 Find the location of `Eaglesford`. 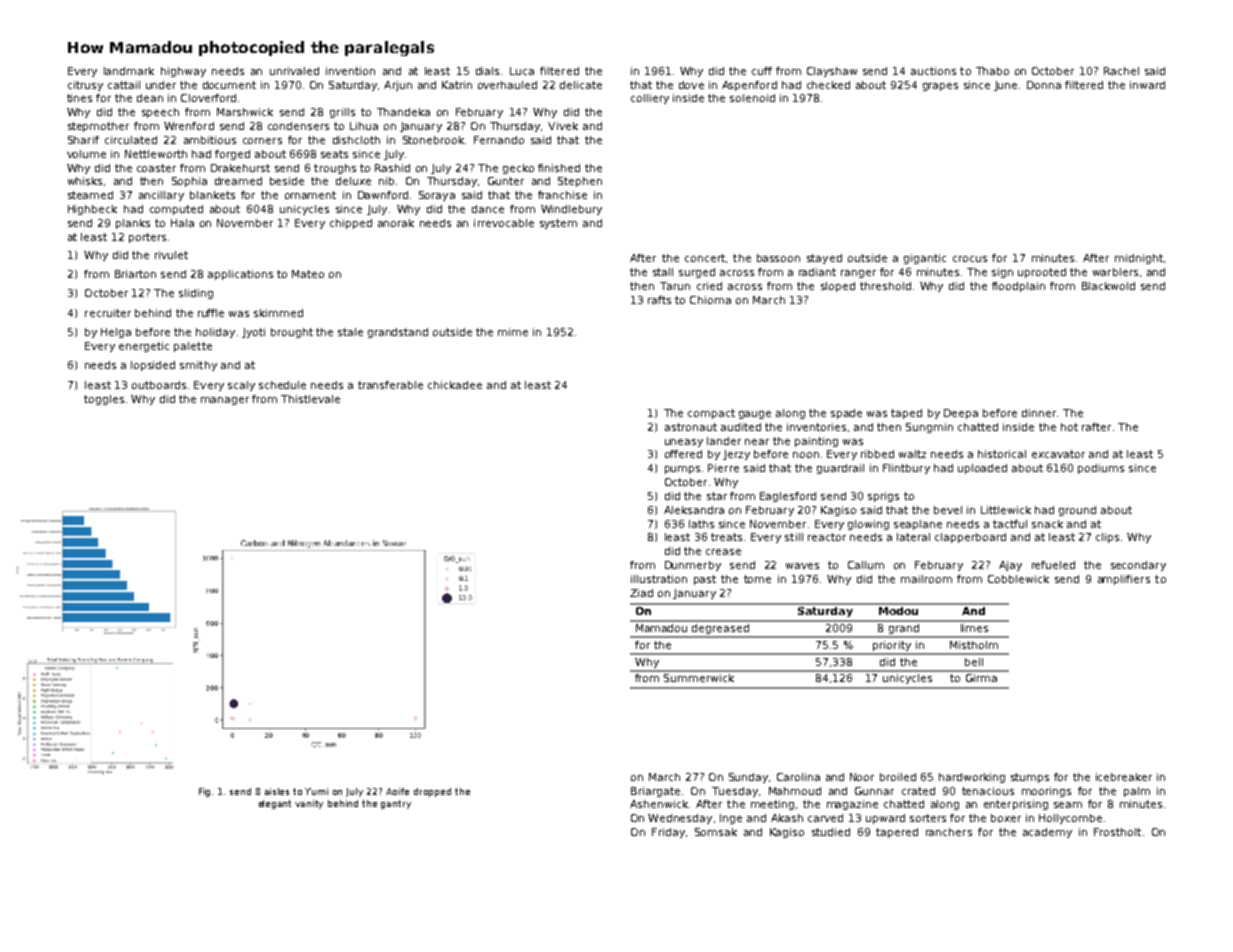

Eaglesford is located at coordinates (788, 497).
